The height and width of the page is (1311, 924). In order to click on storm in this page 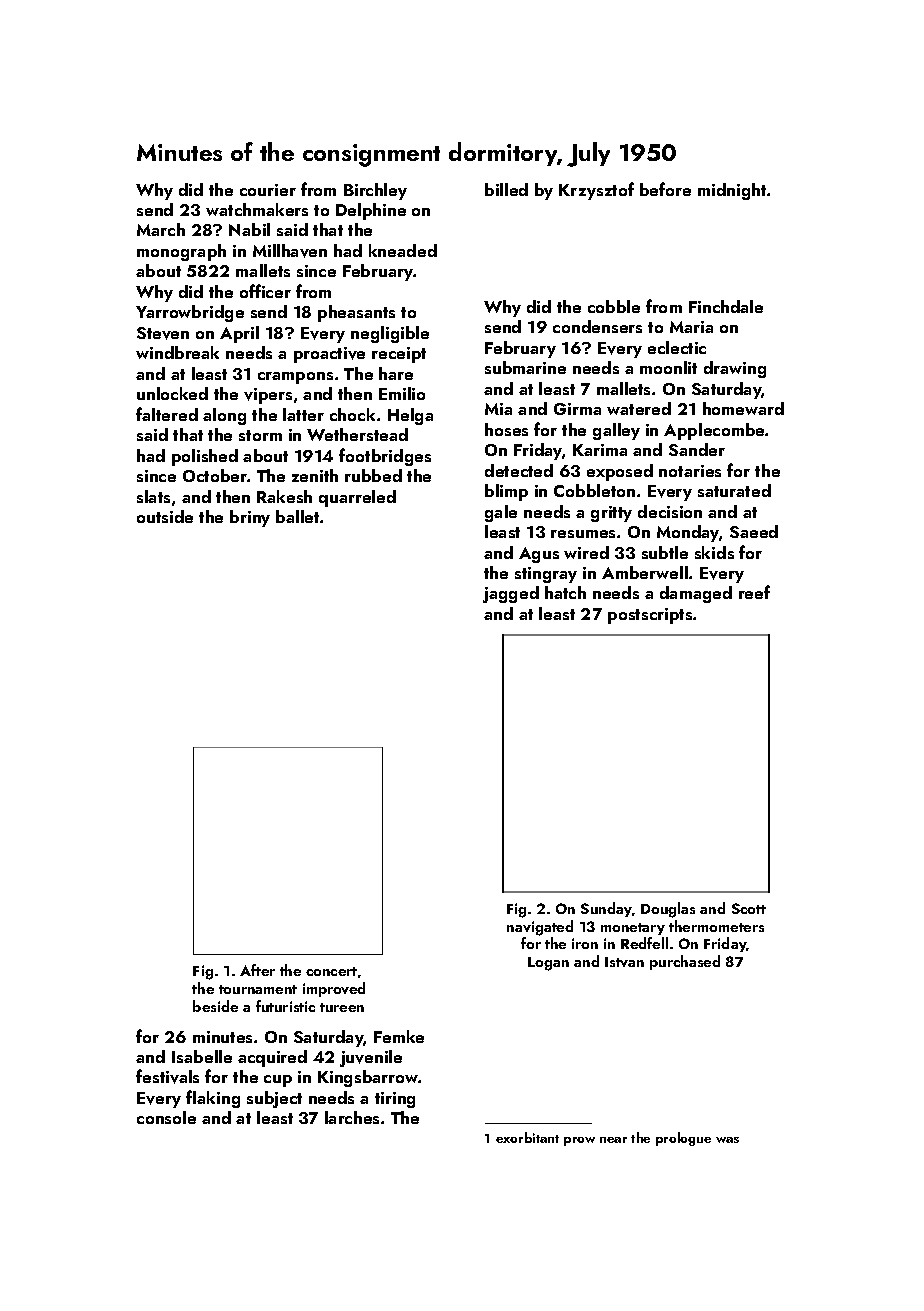, I will do `click(260, 435)`.
